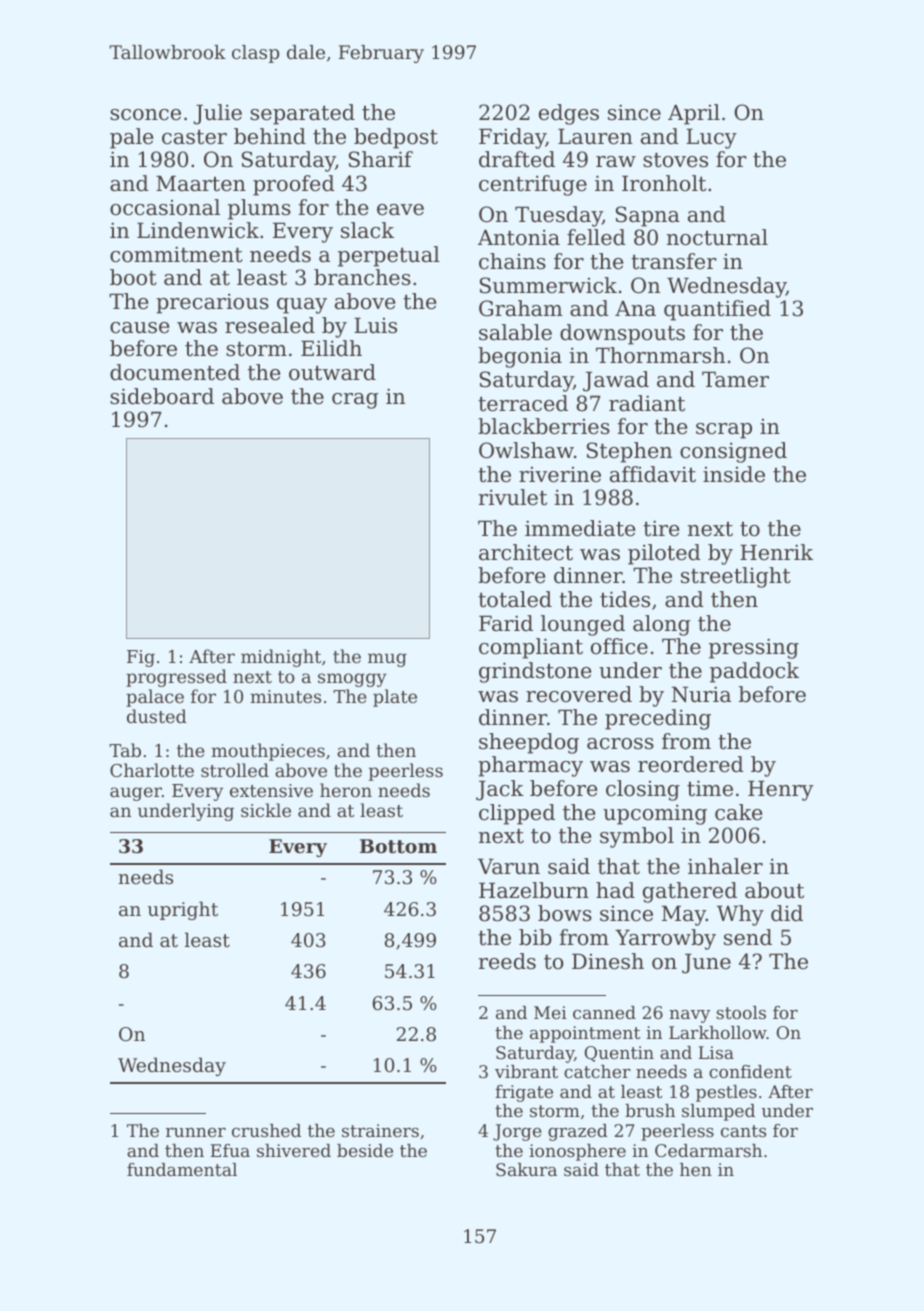  I want to click on upright, so click(183, 910).
